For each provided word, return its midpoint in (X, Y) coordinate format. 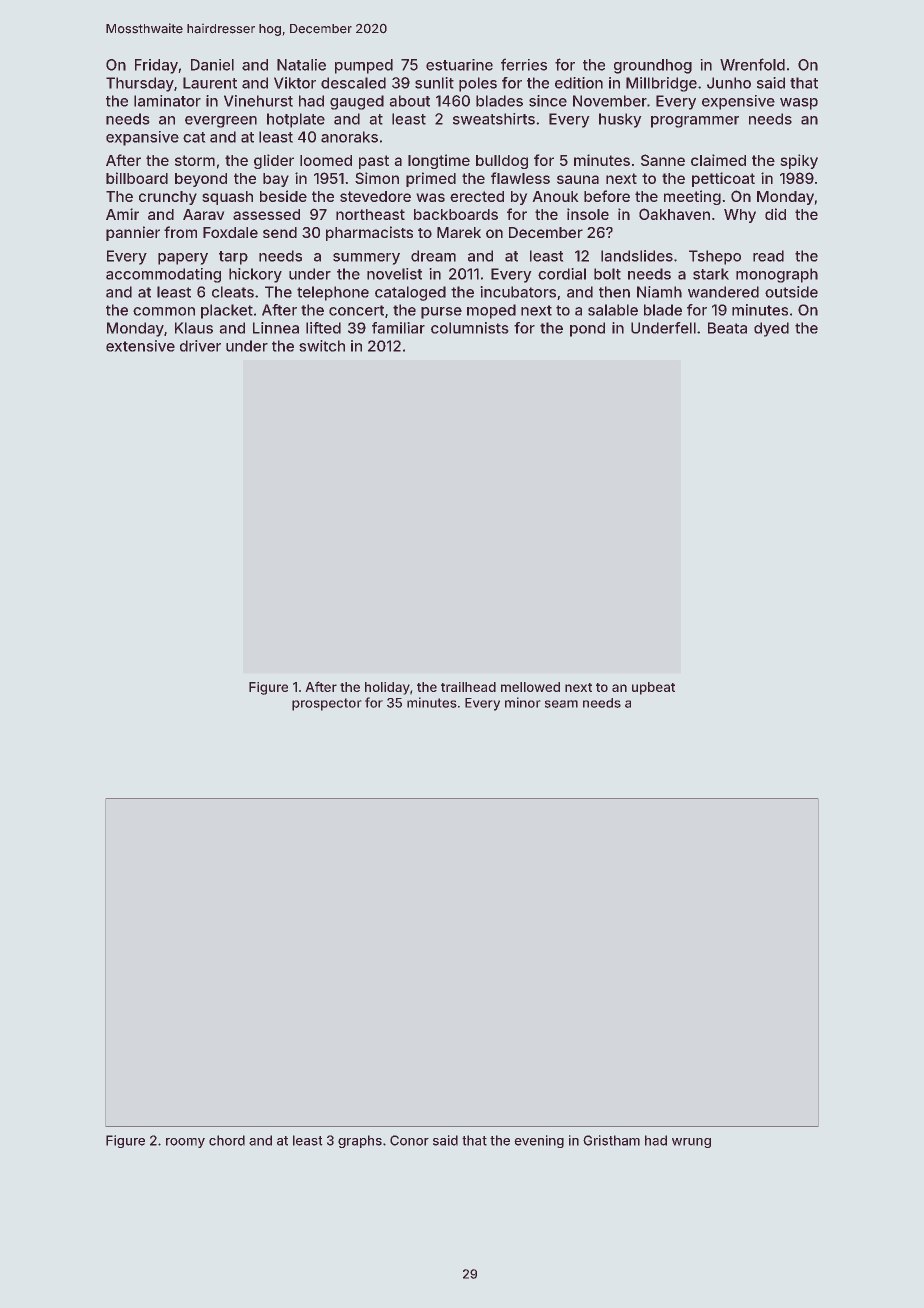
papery (183, 259)
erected (477, 196)
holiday (387, 688)
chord (227, 1140)
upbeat (653, 688)
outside (791, 292)
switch (322, 346)
